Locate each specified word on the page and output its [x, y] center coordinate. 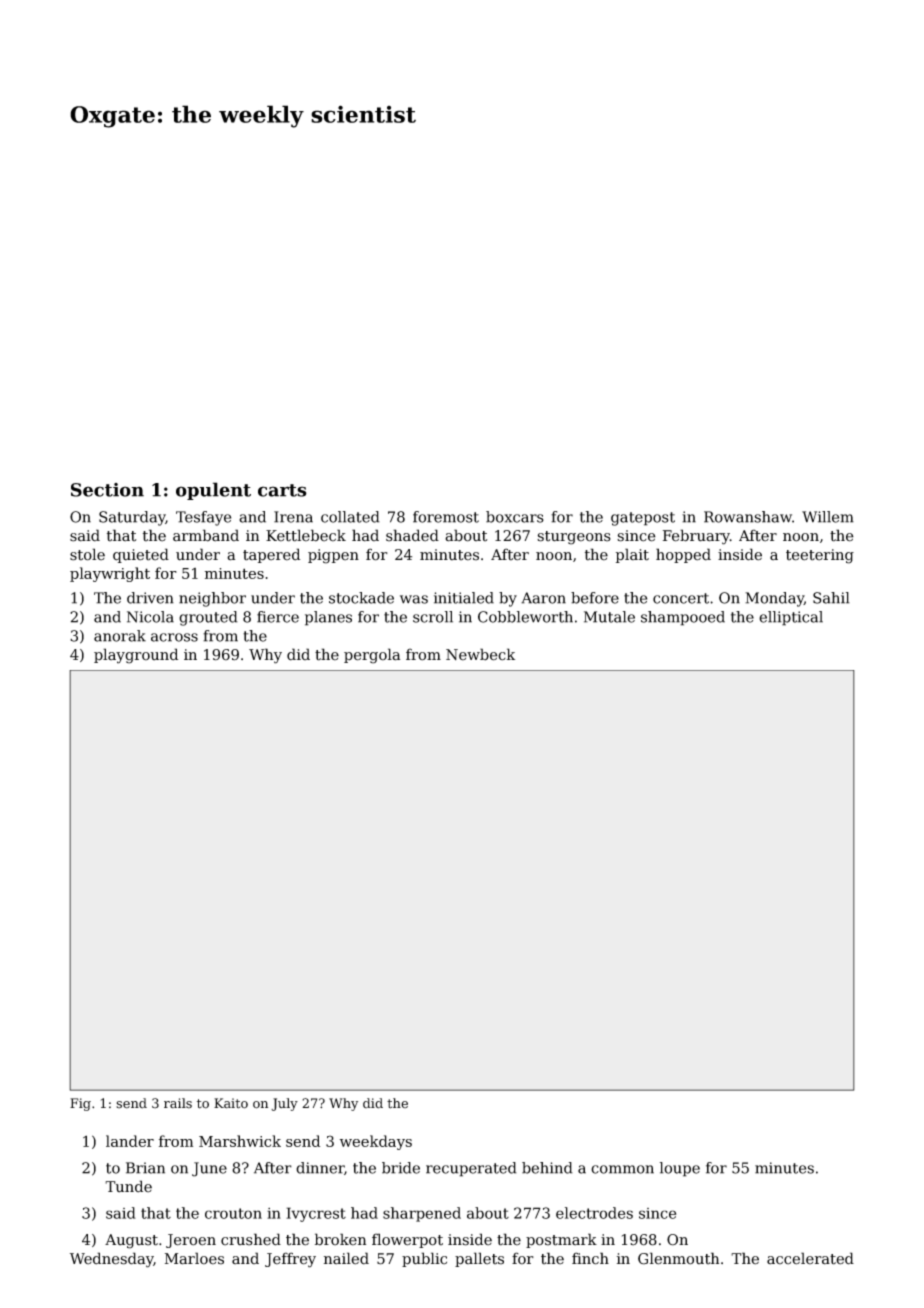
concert [681, 598]
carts [282, 490]
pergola [372, 656]
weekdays [376, 1142]
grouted [208, 618]
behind [547, 1168]
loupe [680, 1169]
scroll [433, 617]
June [209, 1169]
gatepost [643, 519]
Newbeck [480, 654]
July [284, 1104]
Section [107, 490]
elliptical [791, 618]
